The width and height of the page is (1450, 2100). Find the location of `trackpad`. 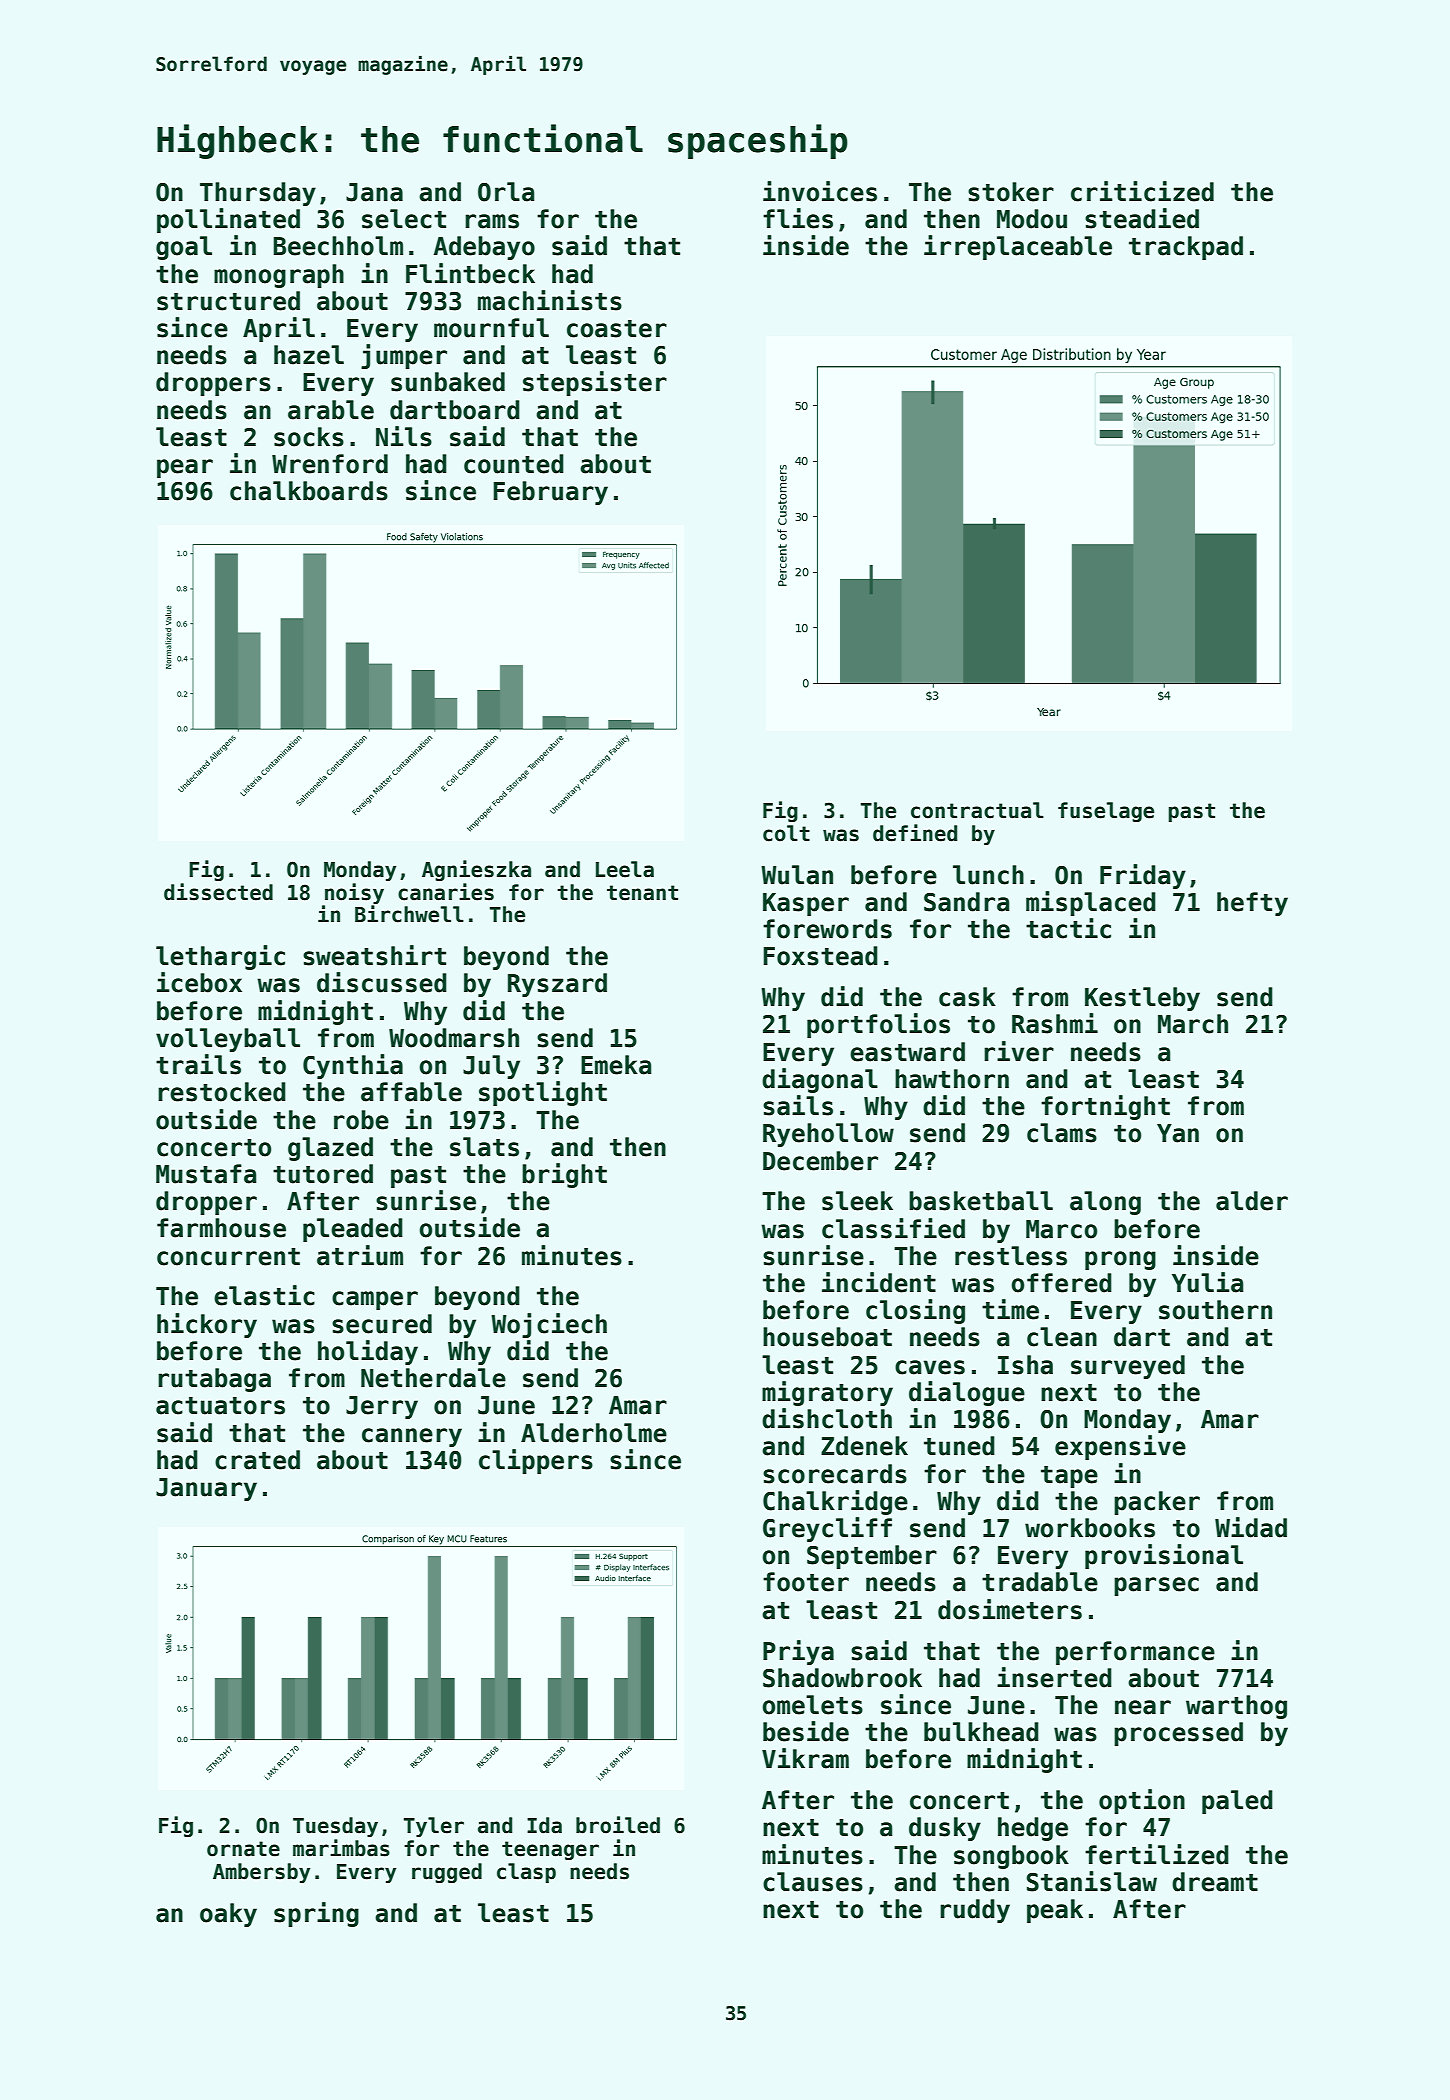

trackpad is located at coordinates (1186, 248).
